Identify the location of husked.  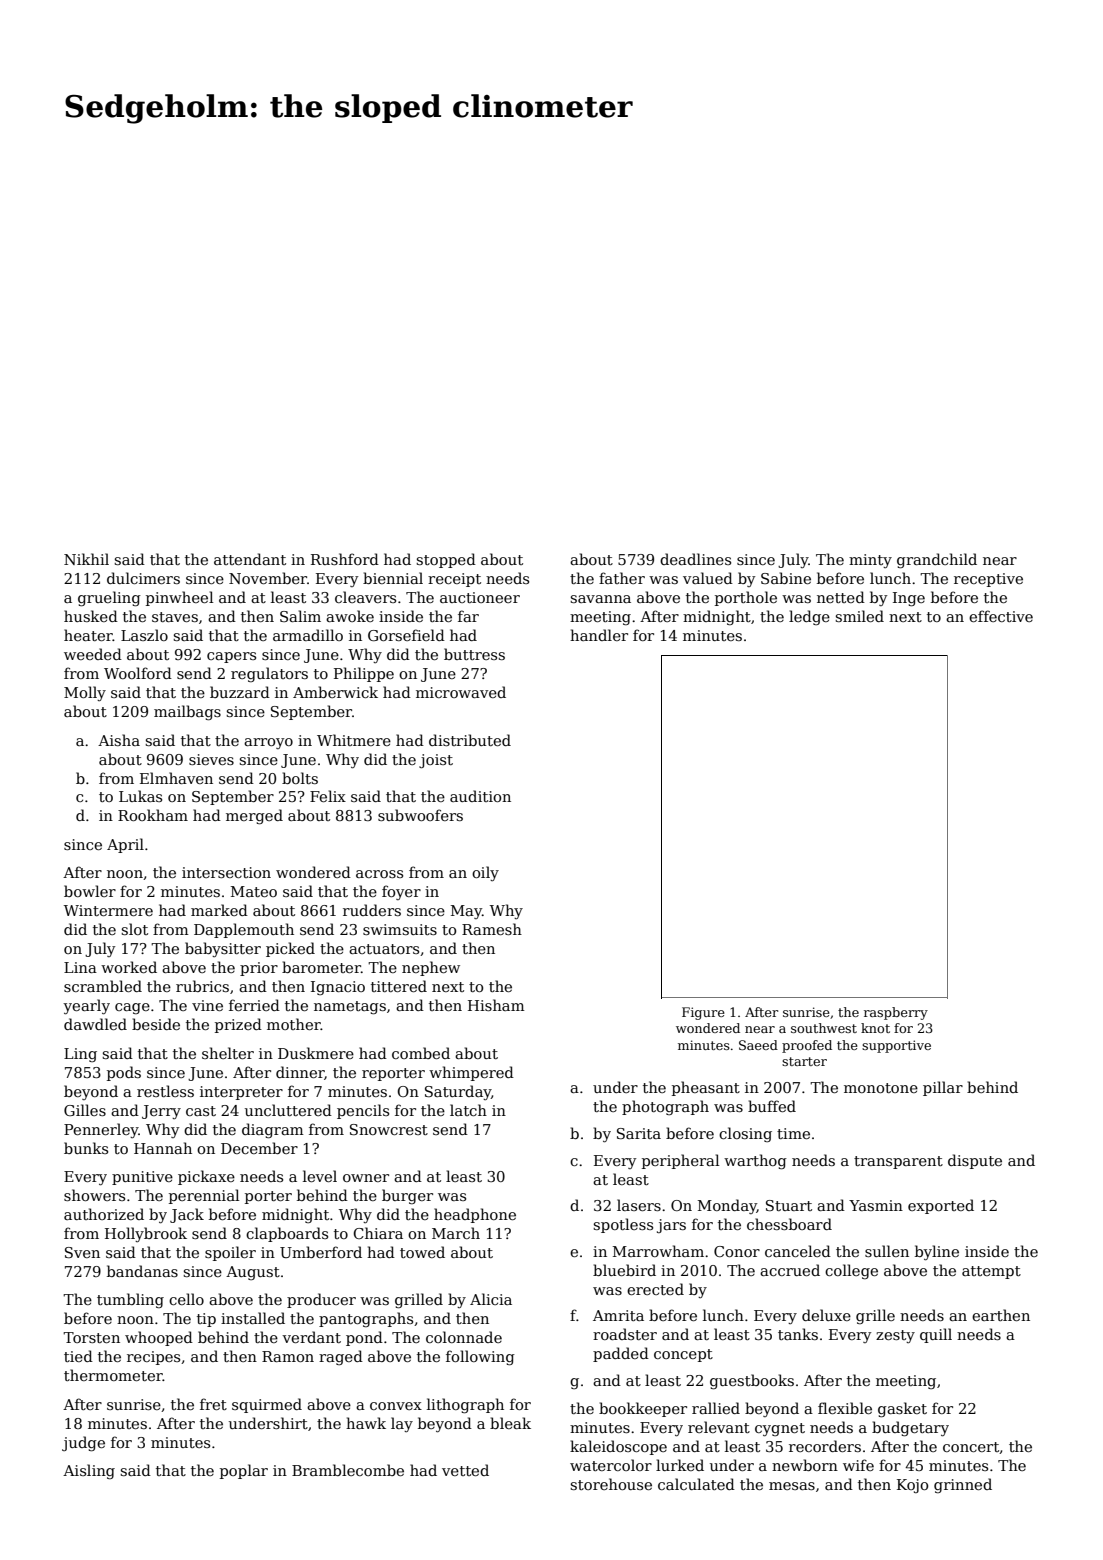
(91, 616).
